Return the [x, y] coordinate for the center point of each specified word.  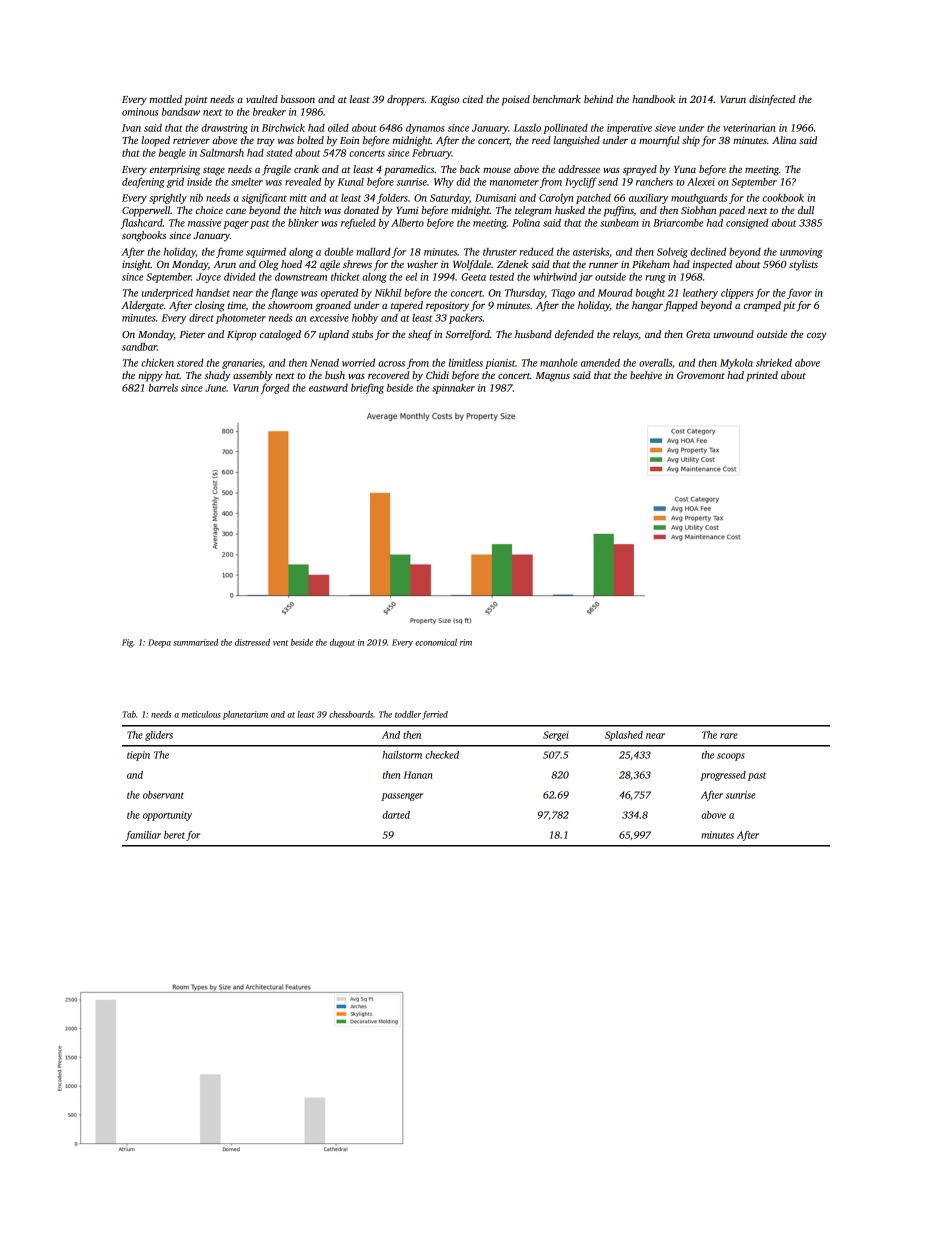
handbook [653, 99]
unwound [734, 334]
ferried [435, 715]
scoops [731, 757]
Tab [129, 714]
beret [174, 835]
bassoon [298, 99]
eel [411, 277]
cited [473, 99]
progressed [723, 776]
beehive [646, 375]
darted [396, 815]
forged [275, 388]
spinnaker [453, 389]
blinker [303, 222]
